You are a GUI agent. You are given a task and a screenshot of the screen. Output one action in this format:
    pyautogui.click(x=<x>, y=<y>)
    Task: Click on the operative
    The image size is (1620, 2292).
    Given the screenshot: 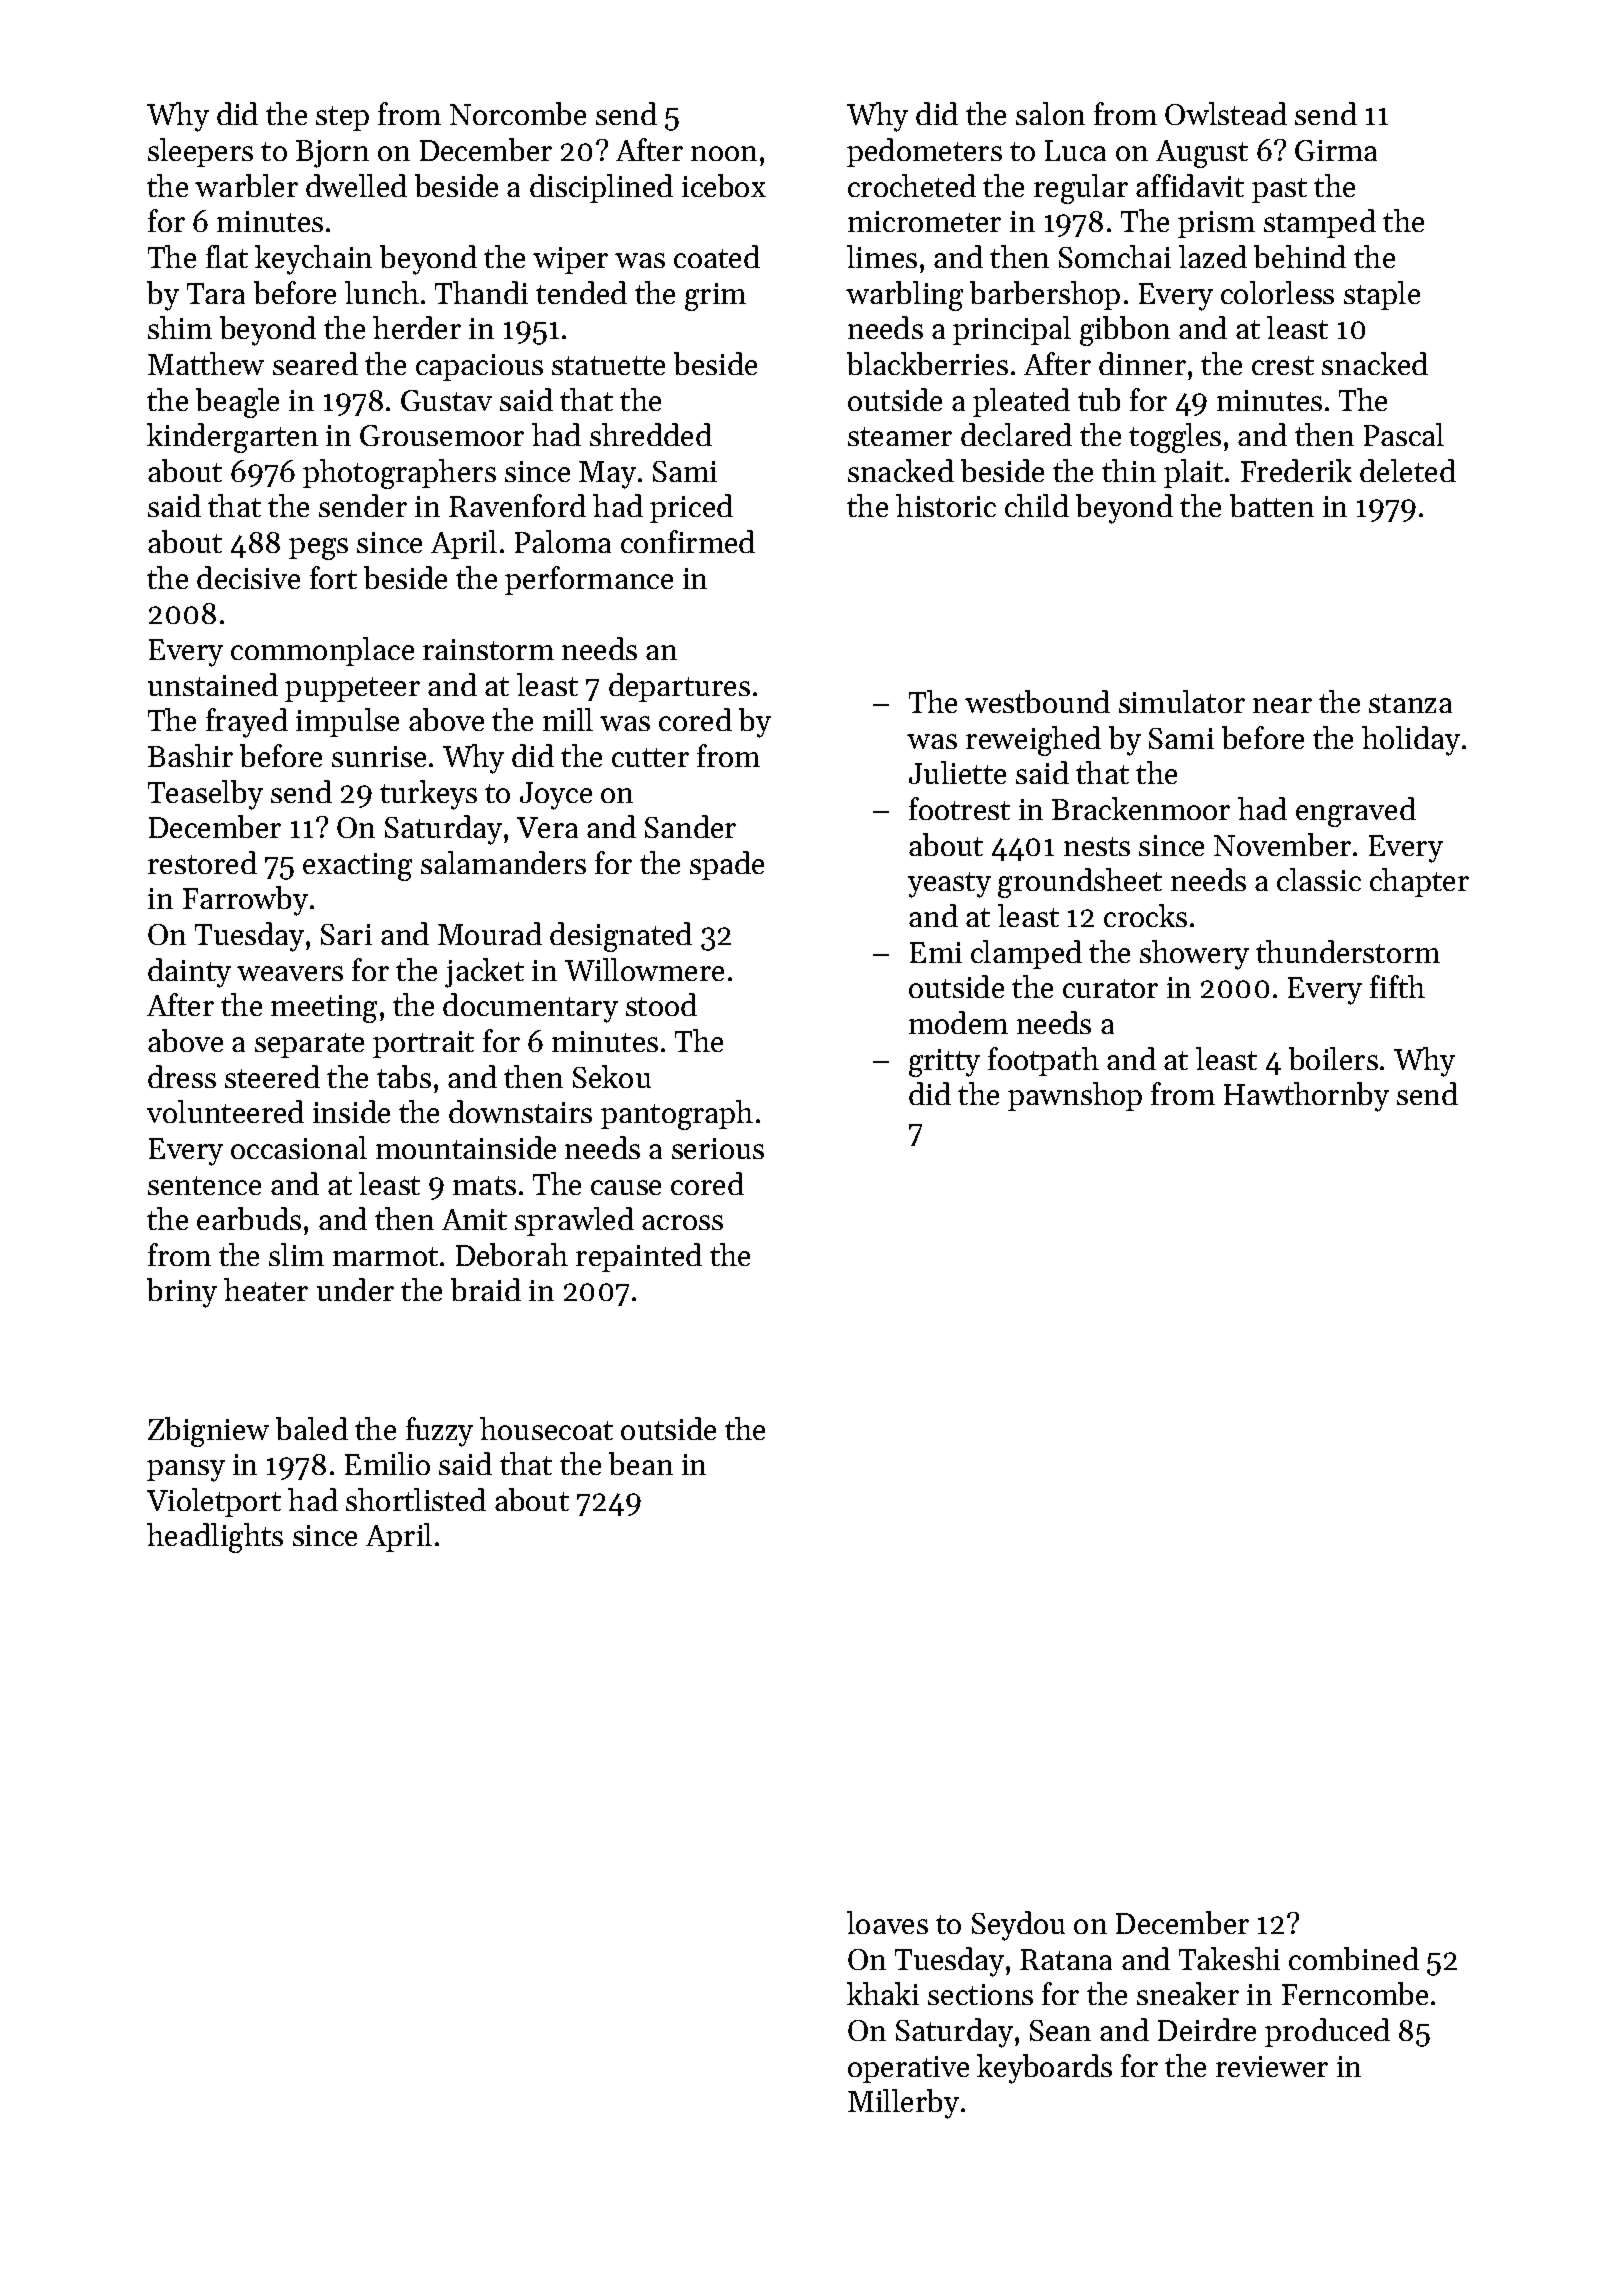 What is the action you would take?
    pyautogui.click(x=908, y=2069)
